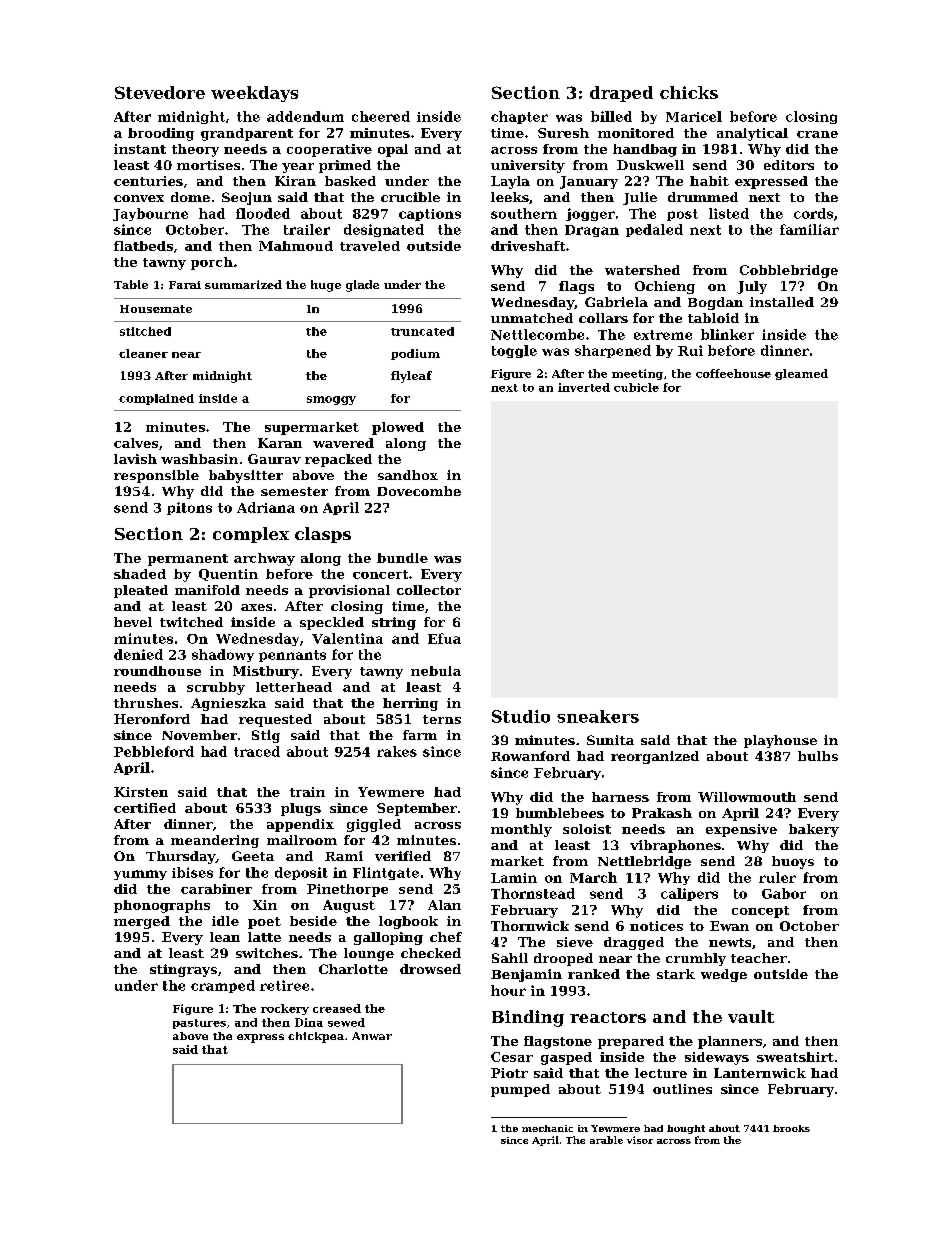  Describe the element at coordinates (402, 558) in the image. I see `bundle` at that location.
